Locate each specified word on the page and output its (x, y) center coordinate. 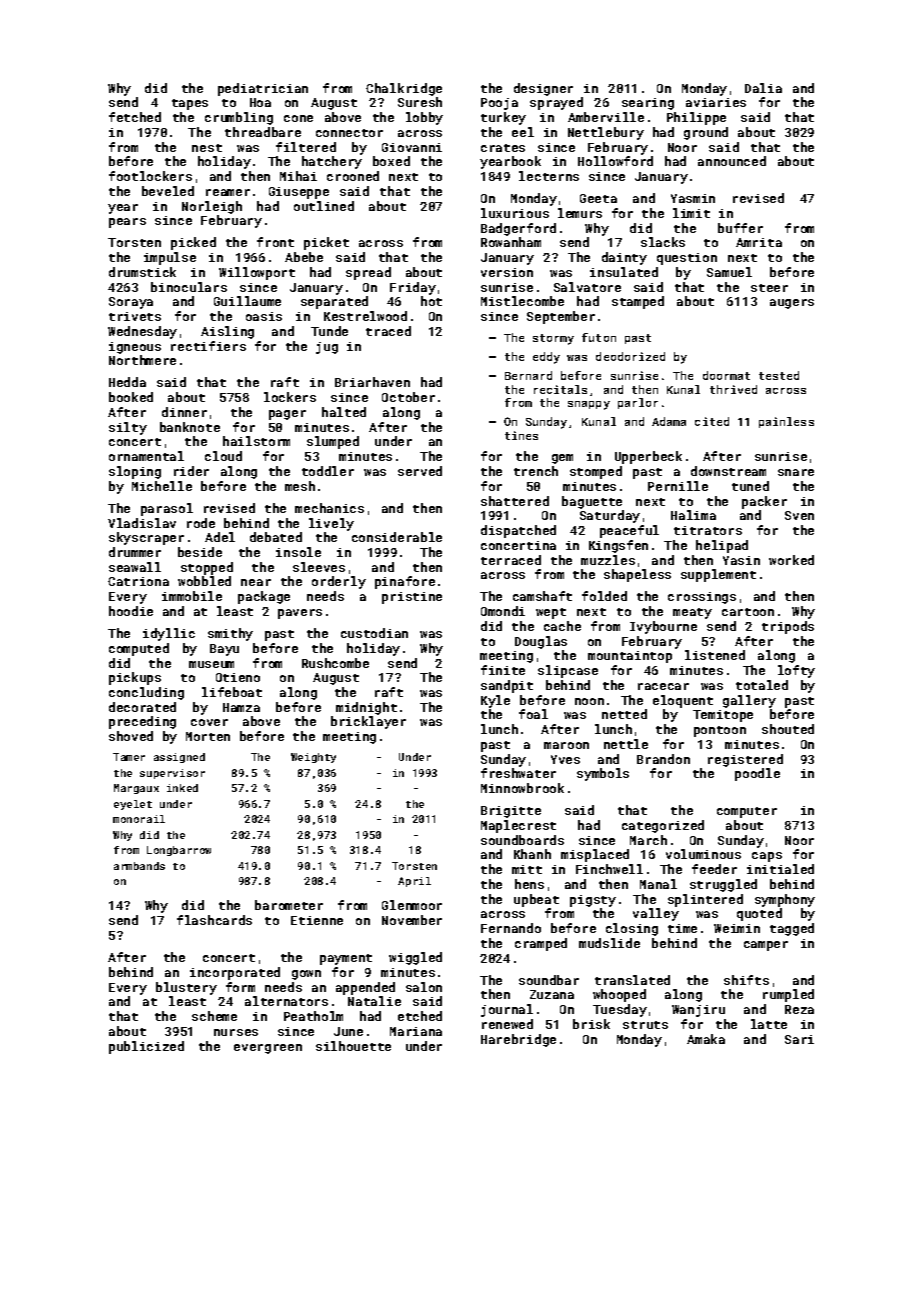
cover (209, 722)
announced (732, 161)
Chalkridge (404, 89)
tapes (190, 104)
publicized (146, 1047)
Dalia (763, 88)
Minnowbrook (522, 788)
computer (747, 812)
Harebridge (518, 1040)
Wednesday (142, 332)
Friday (413, 288)
